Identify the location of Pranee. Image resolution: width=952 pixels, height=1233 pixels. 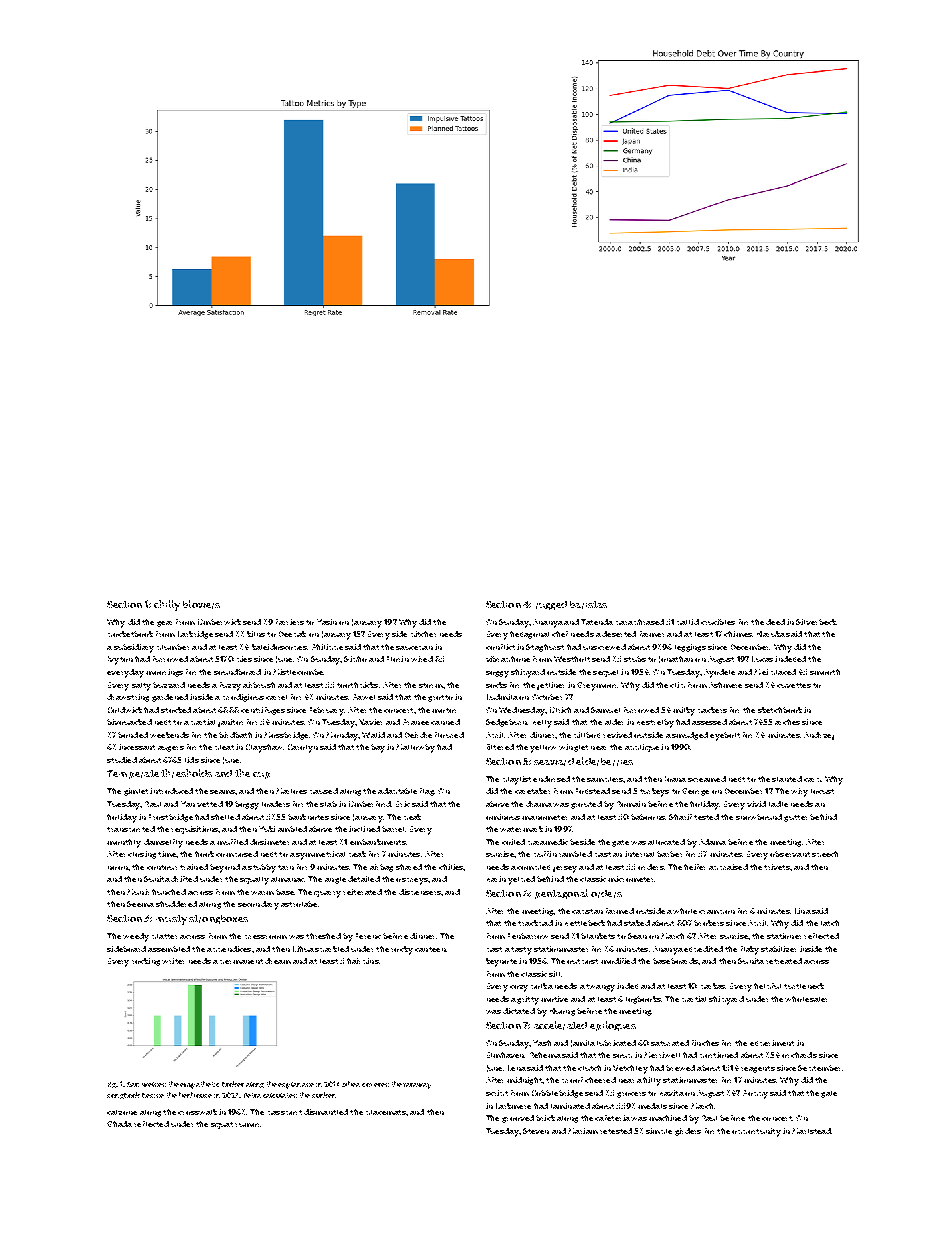
(416, 722).
